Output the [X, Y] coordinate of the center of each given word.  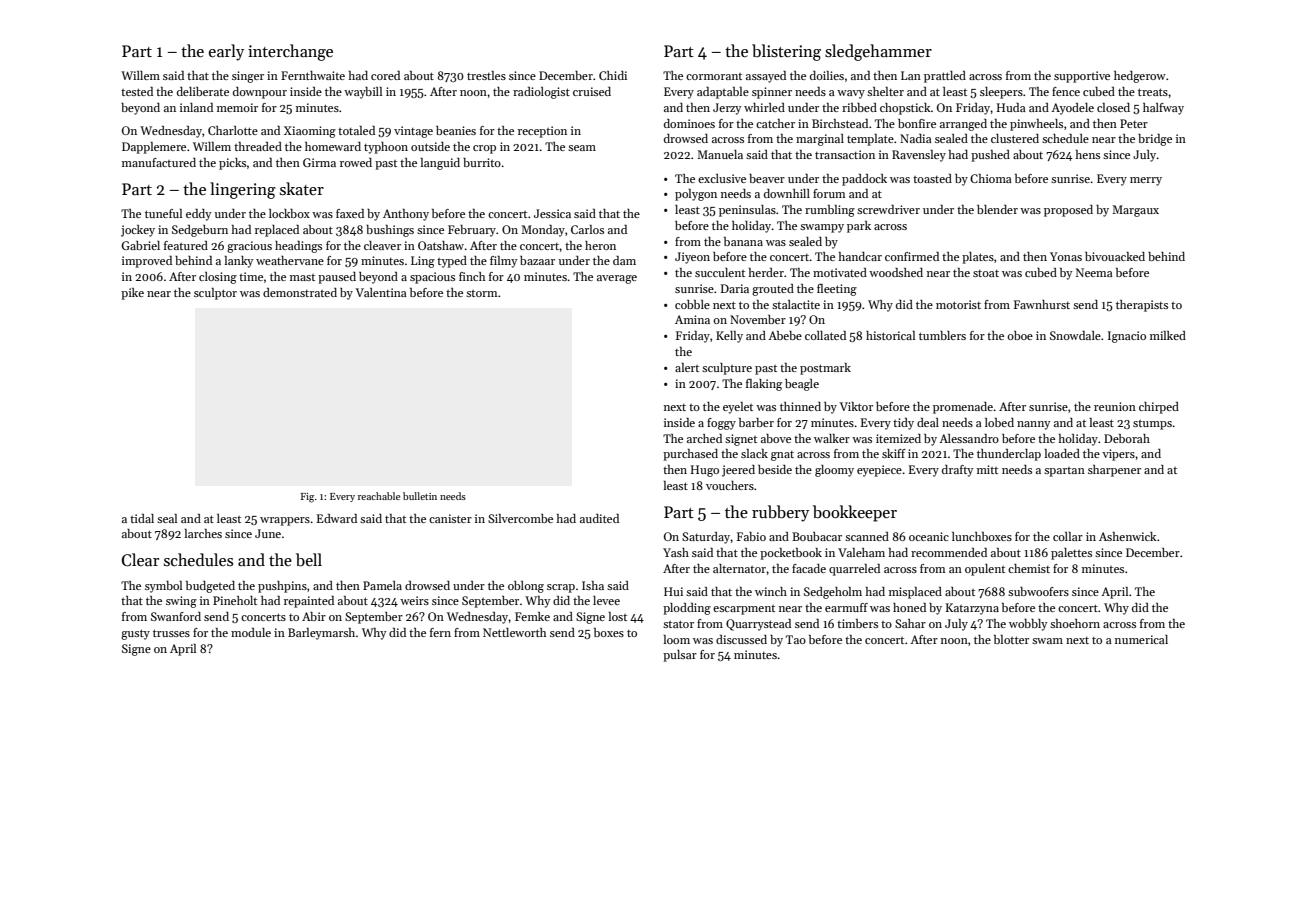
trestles [486, 75]
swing [181, 602]
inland [196, 107]
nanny [1033, 425]
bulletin [420, 496]
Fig [307, 498]
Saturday [706, 538]
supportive [1082, 77]
